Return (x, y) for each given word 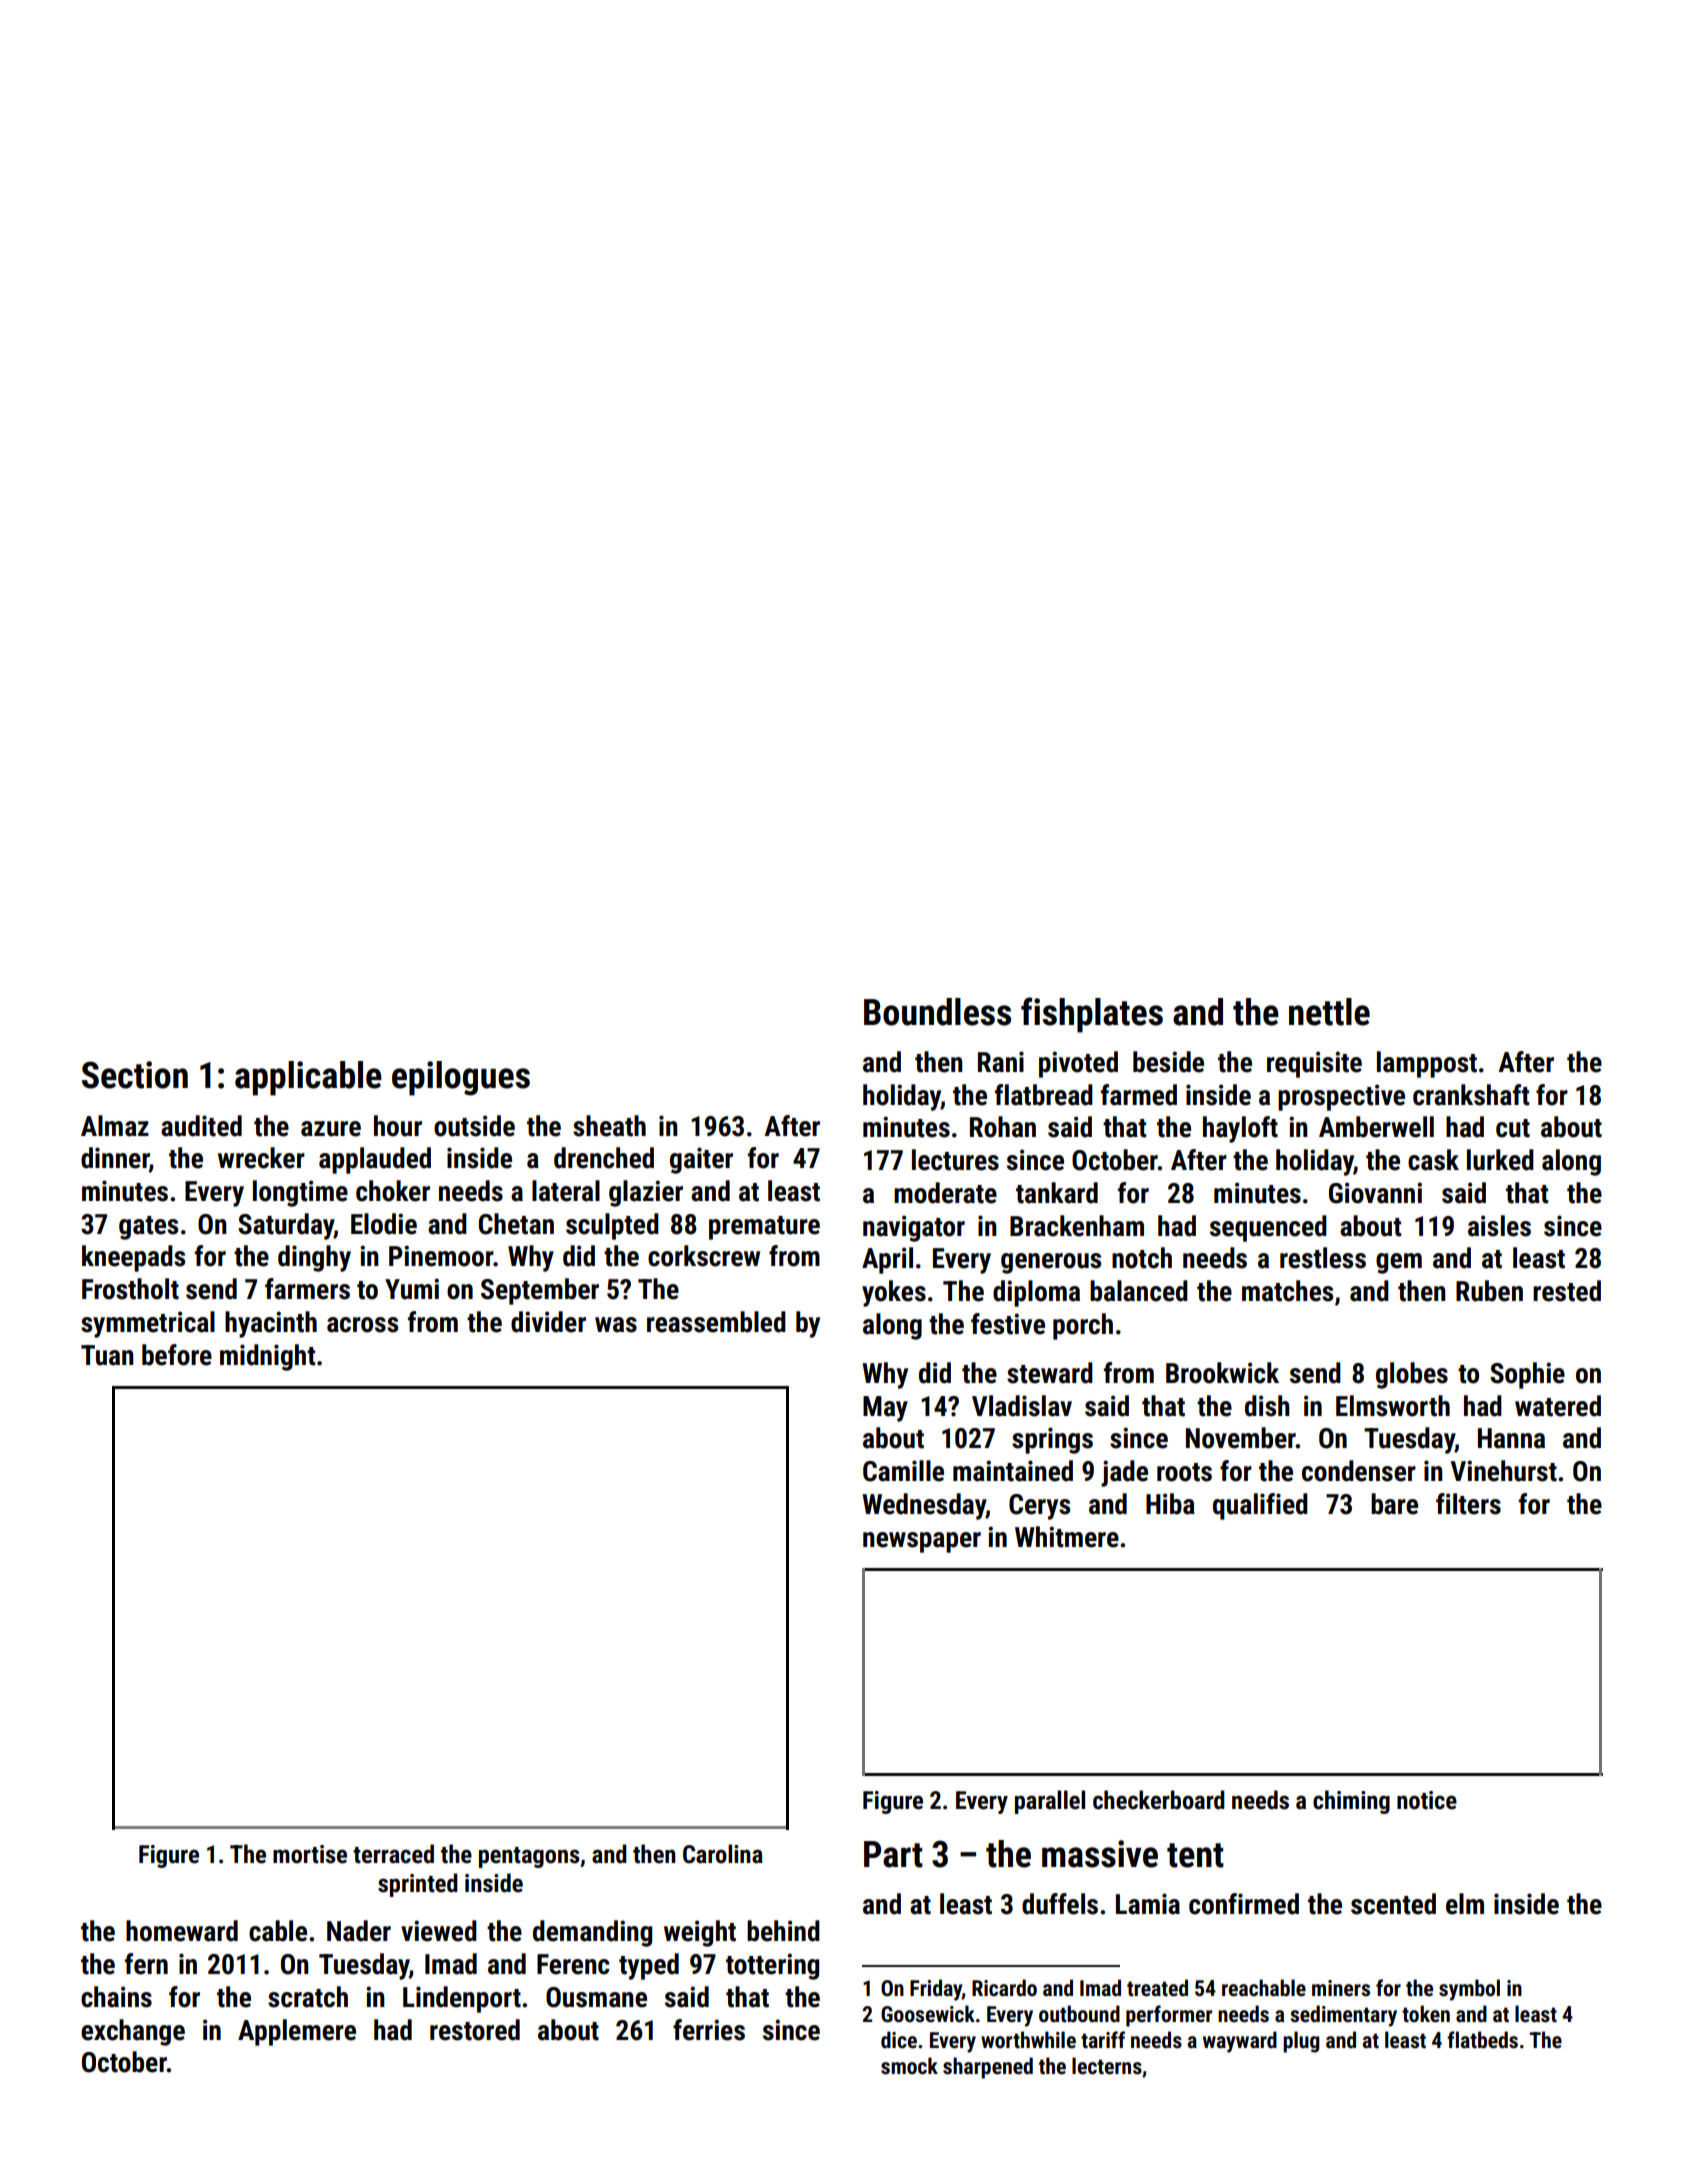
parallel (1050, 1802)
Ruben (1489, 1291)
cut (1513, 1128)
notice (1427, 1800)
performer (1169, 2016)
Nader (359, 1931)
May (885, 1409)
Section (135, 1075)
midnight (267, 1357)
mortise (310, 1854)
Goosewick (928, 2014)
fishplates (1092, 1015)
